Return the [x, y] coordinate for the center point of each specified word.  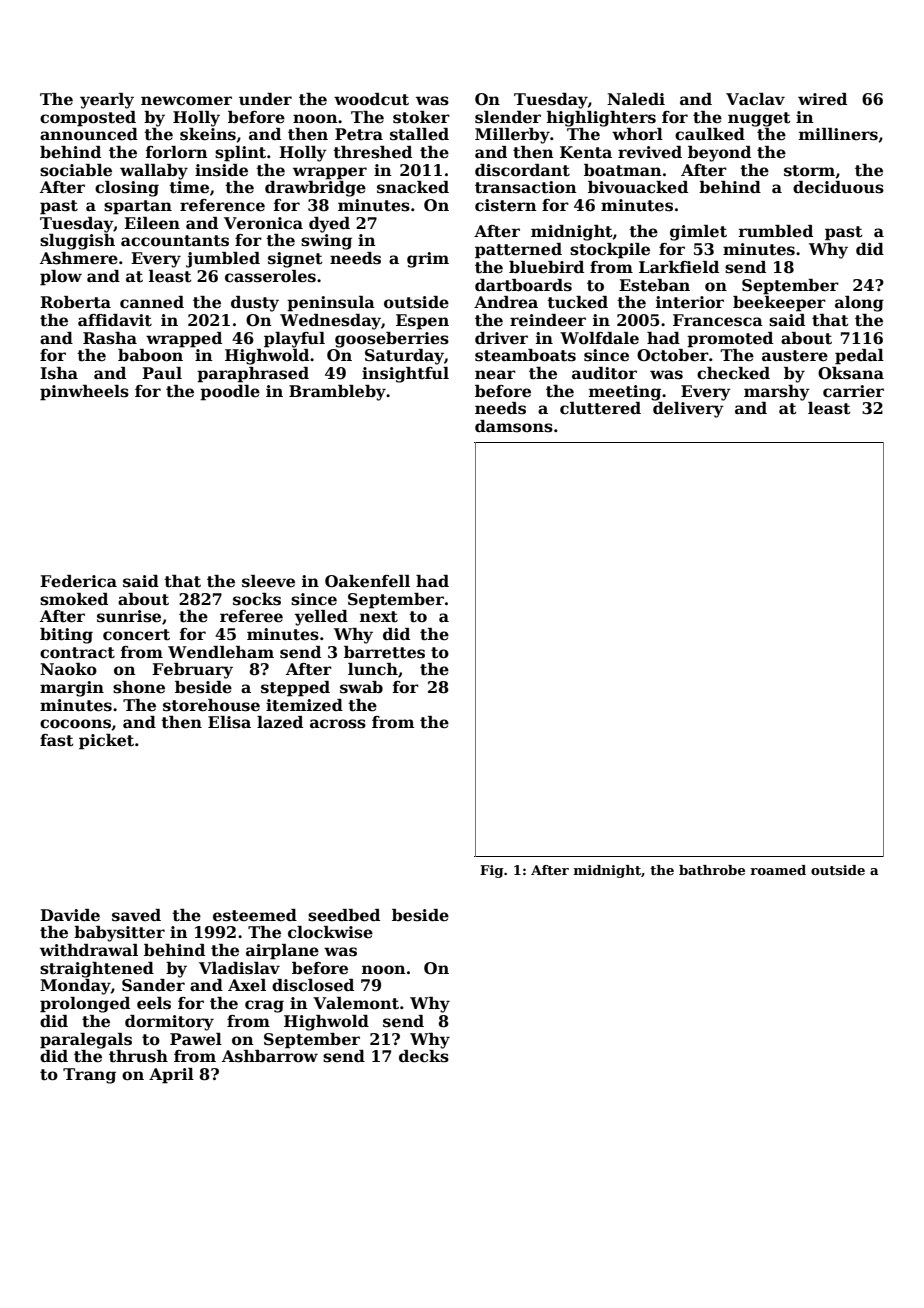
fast [57, 740]
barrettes [384, 652]
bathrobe [712, 870]
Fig [492, 871]
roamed [778, 870]
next [379, 617]
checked [733, 373]
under [265, 99]
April [171, 1076]
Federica [78, 581]
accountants [175, 241]
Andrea [506, 302]
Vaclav [755, 99]
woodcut [371, 99]
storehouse [211, 705]
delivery [688, 410]
